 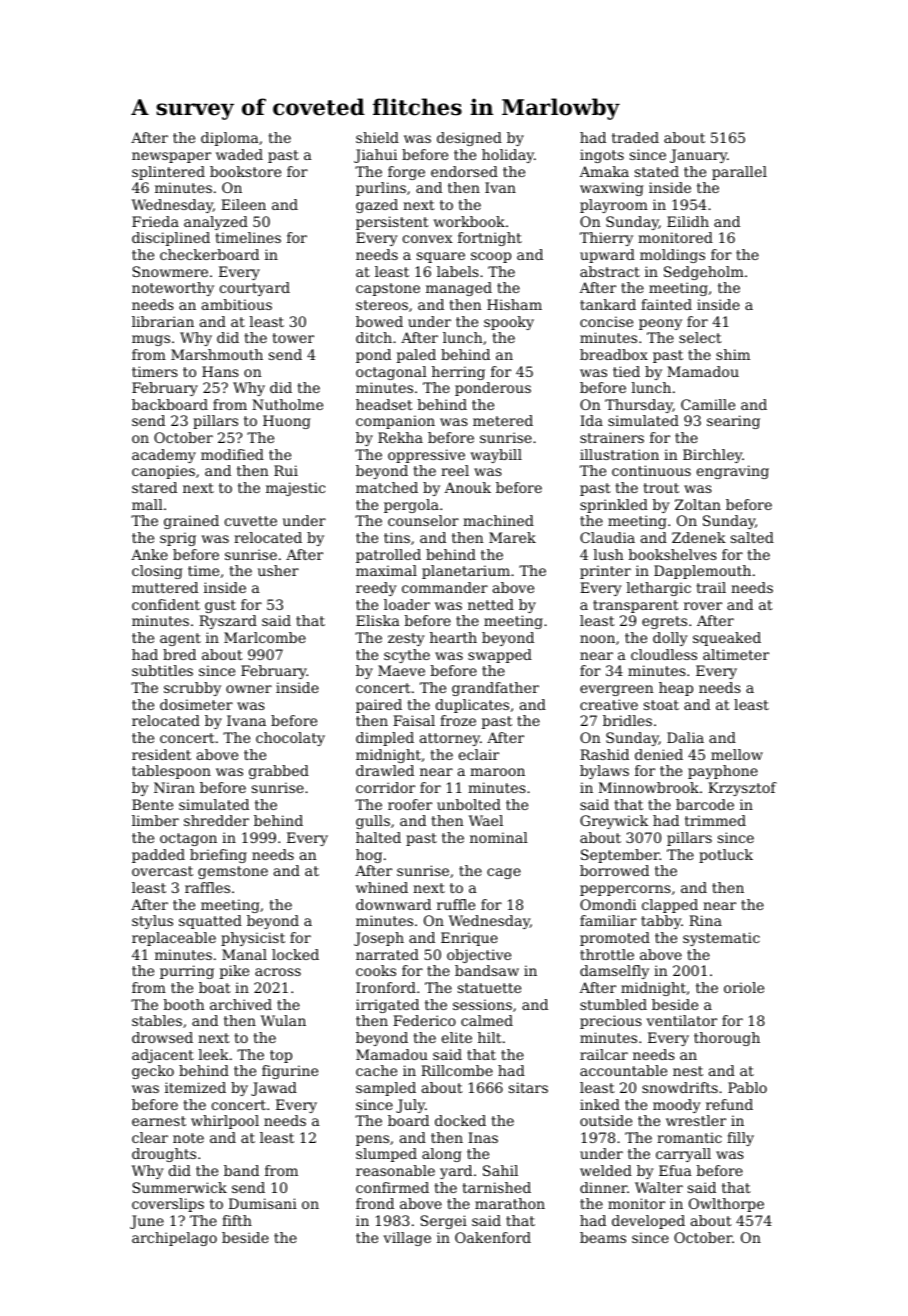 I want to click on archipelago, so click(x=174, y=1239).
